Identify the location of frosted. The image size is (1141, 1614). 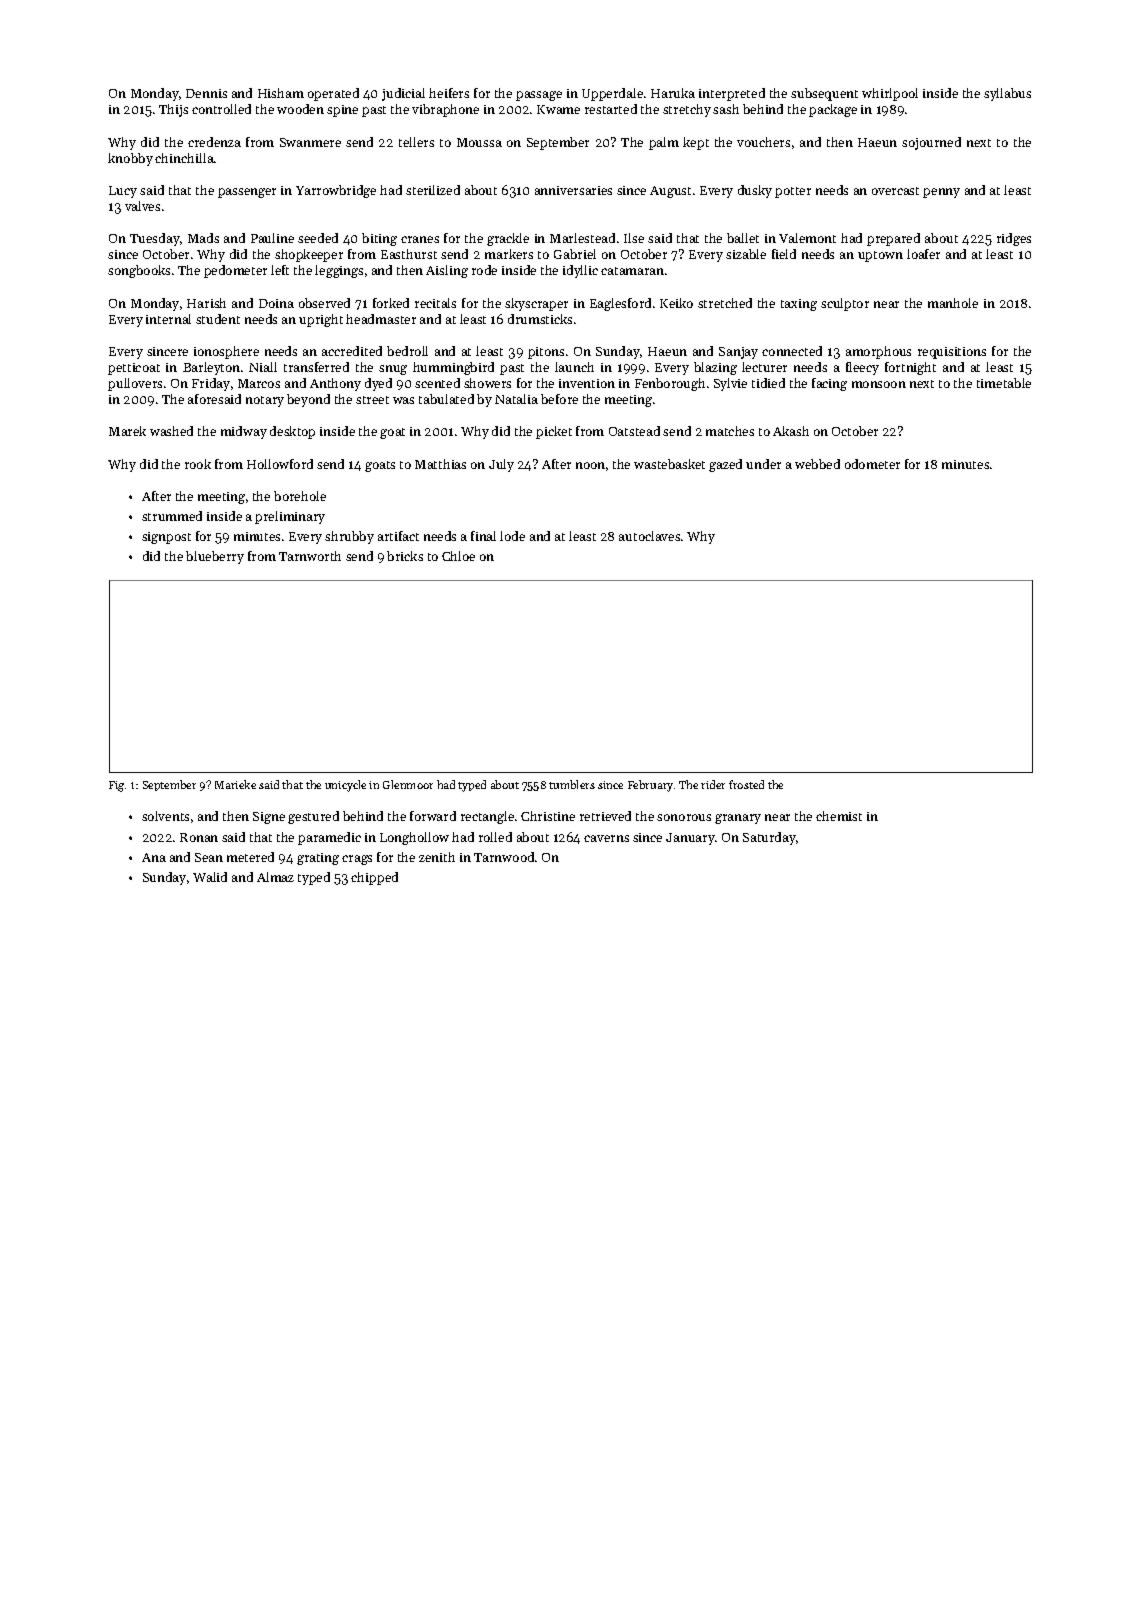
(746, 784).
